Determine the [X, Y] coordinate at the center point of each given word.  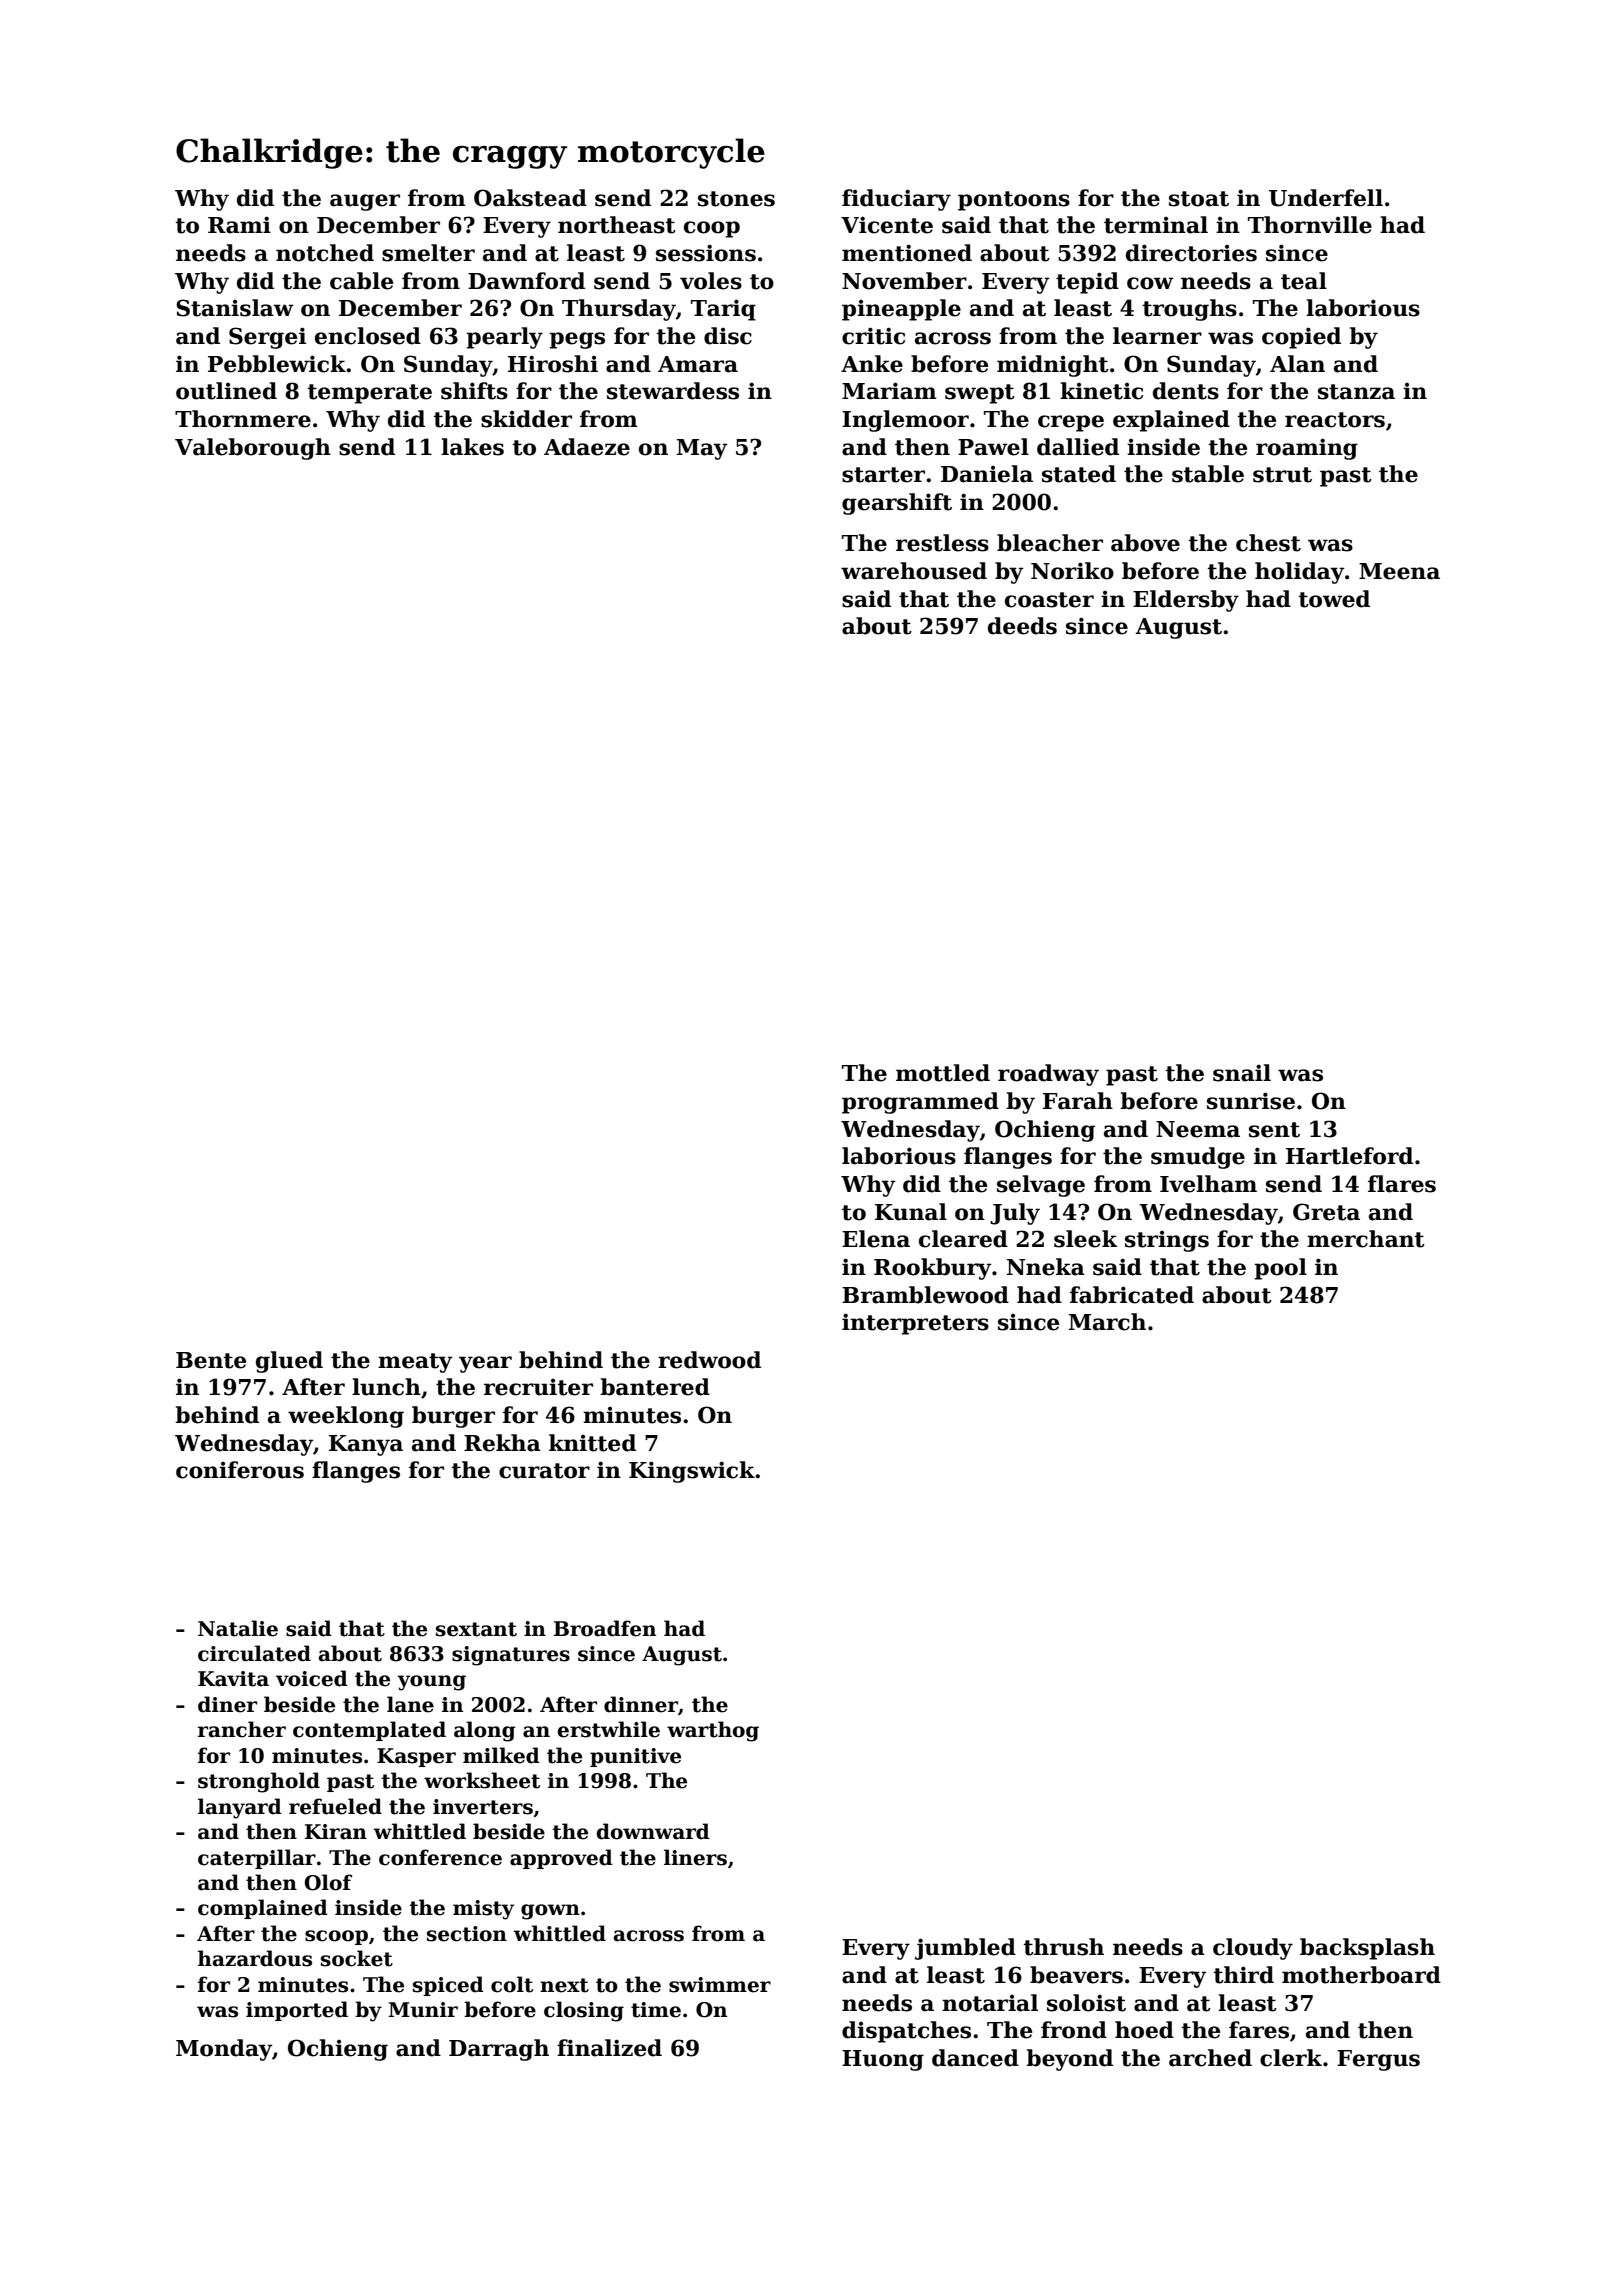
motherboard [1361, 1975]
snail [1242, 1073]
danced [975, 2058]
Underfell [1326, 198]
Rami [239, 225]
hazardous [255, 1958]
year [485, 1364]
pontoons [1014, 201]
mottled [943, 1073]
